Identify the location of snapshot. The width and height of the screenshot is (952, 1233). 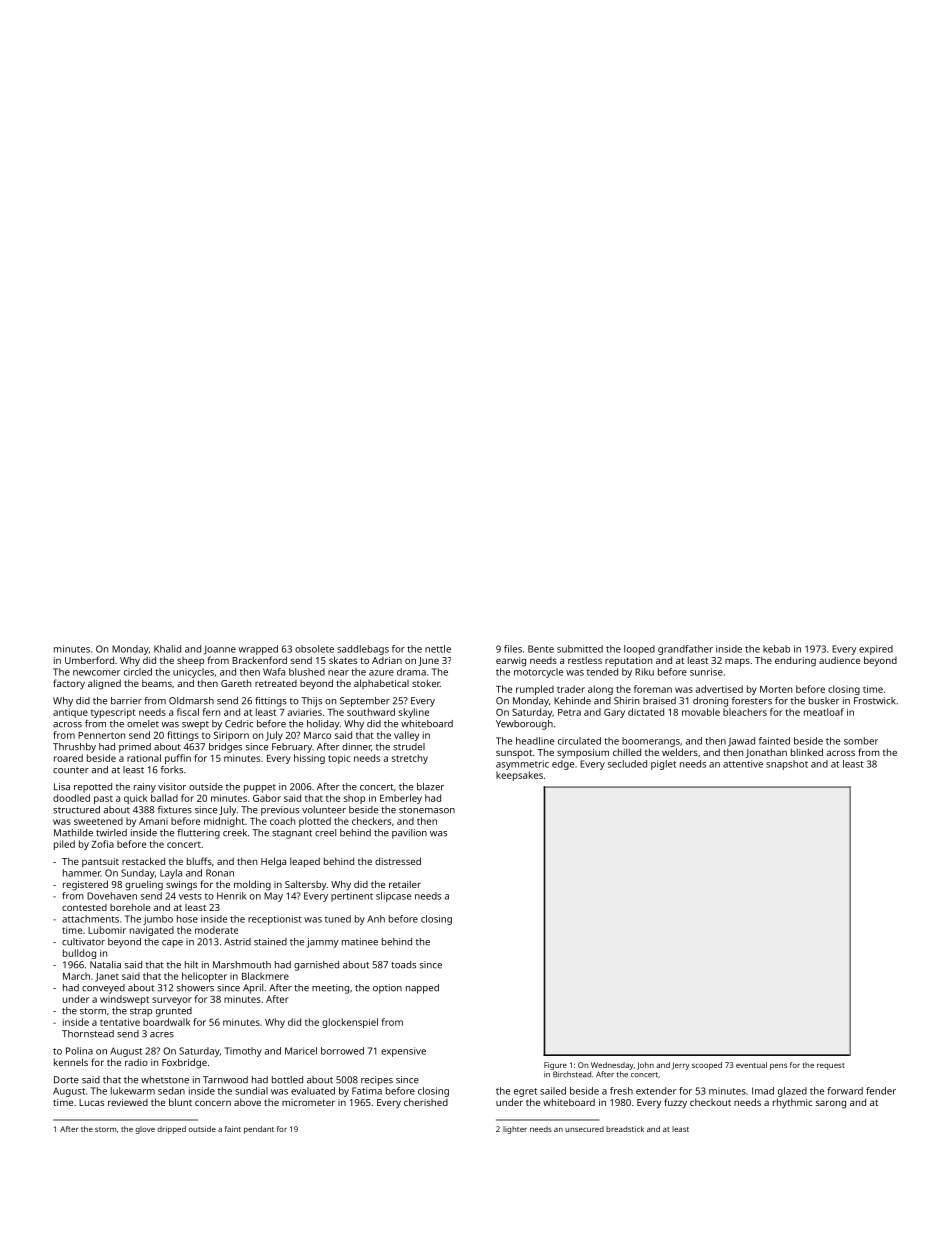
(787, 765).
